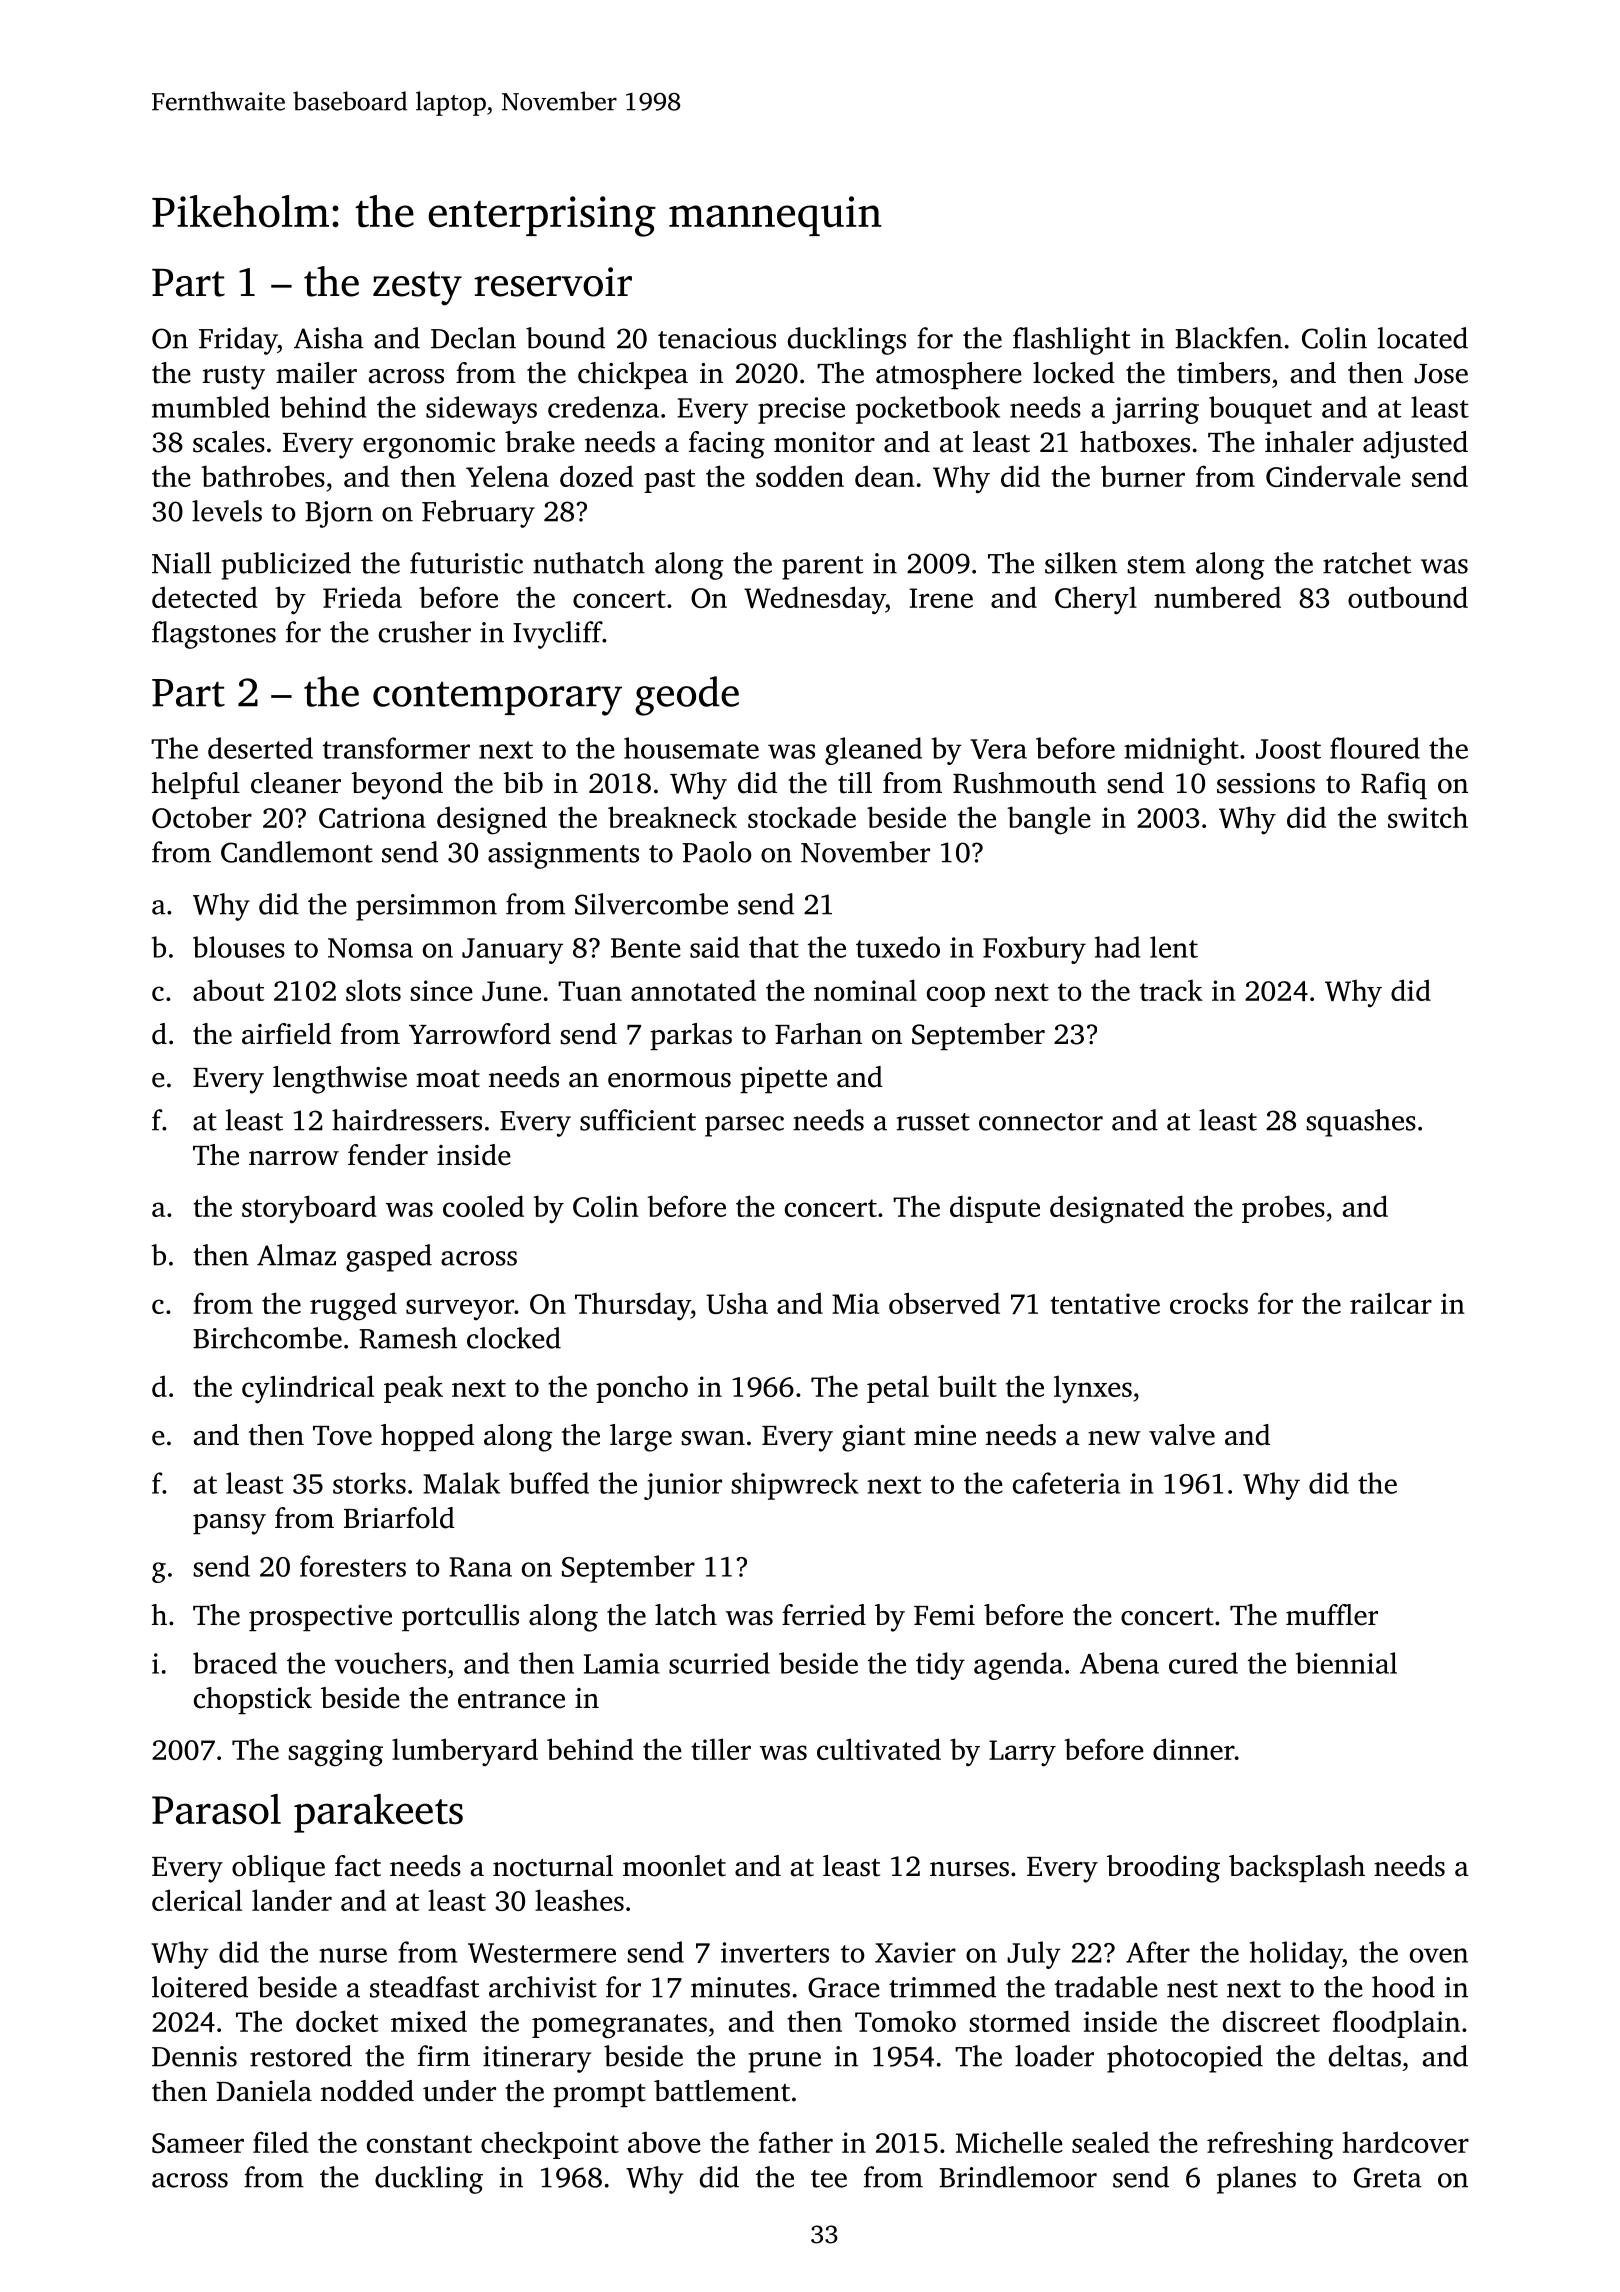 The image size is (1620, 2292). Describe the element at coordinates (1346, 1663) in the page. I see `biennial` at that location.
